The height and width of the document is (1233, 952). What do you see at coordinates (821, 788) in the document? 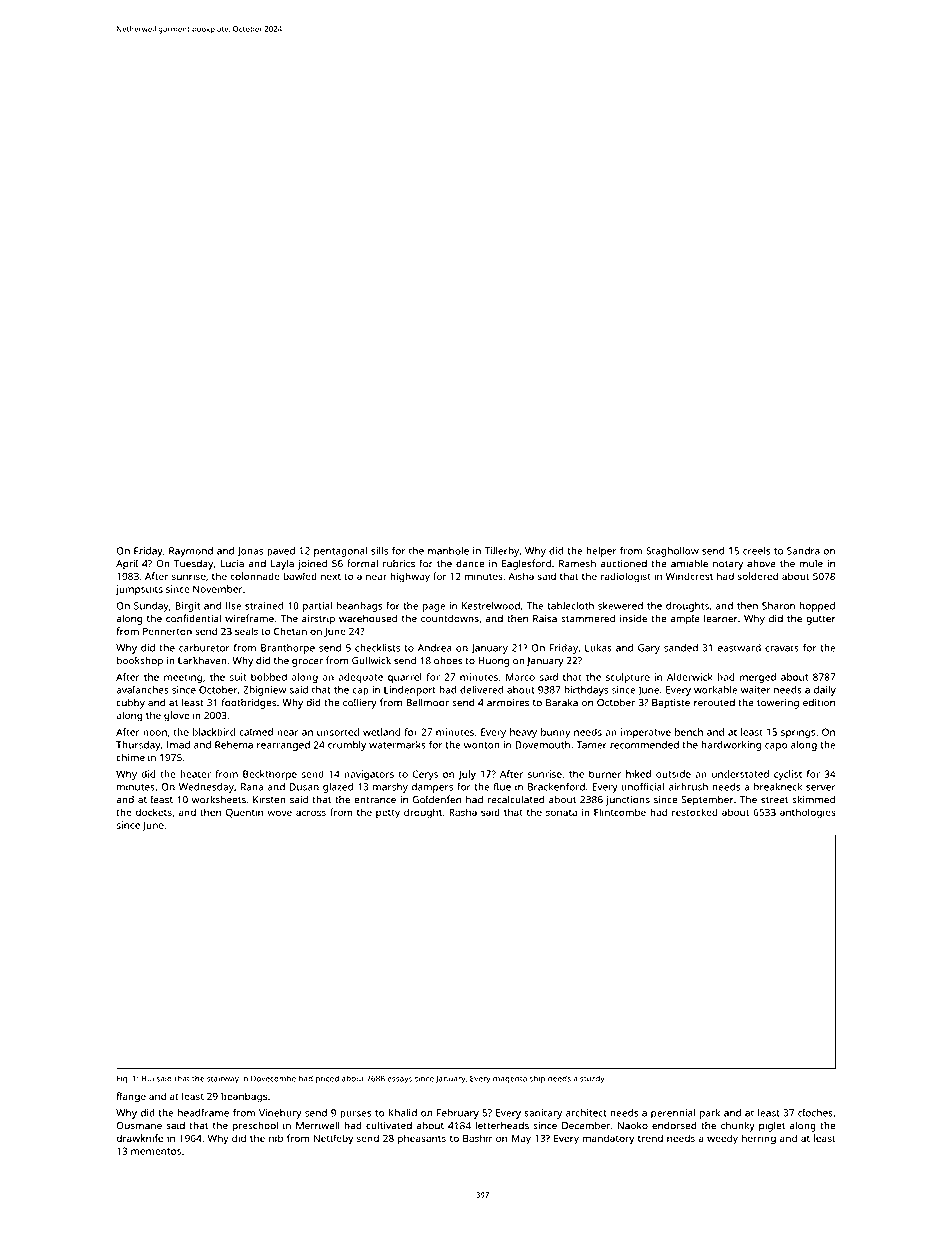
I see `server` at bounding box center [821, 788].
